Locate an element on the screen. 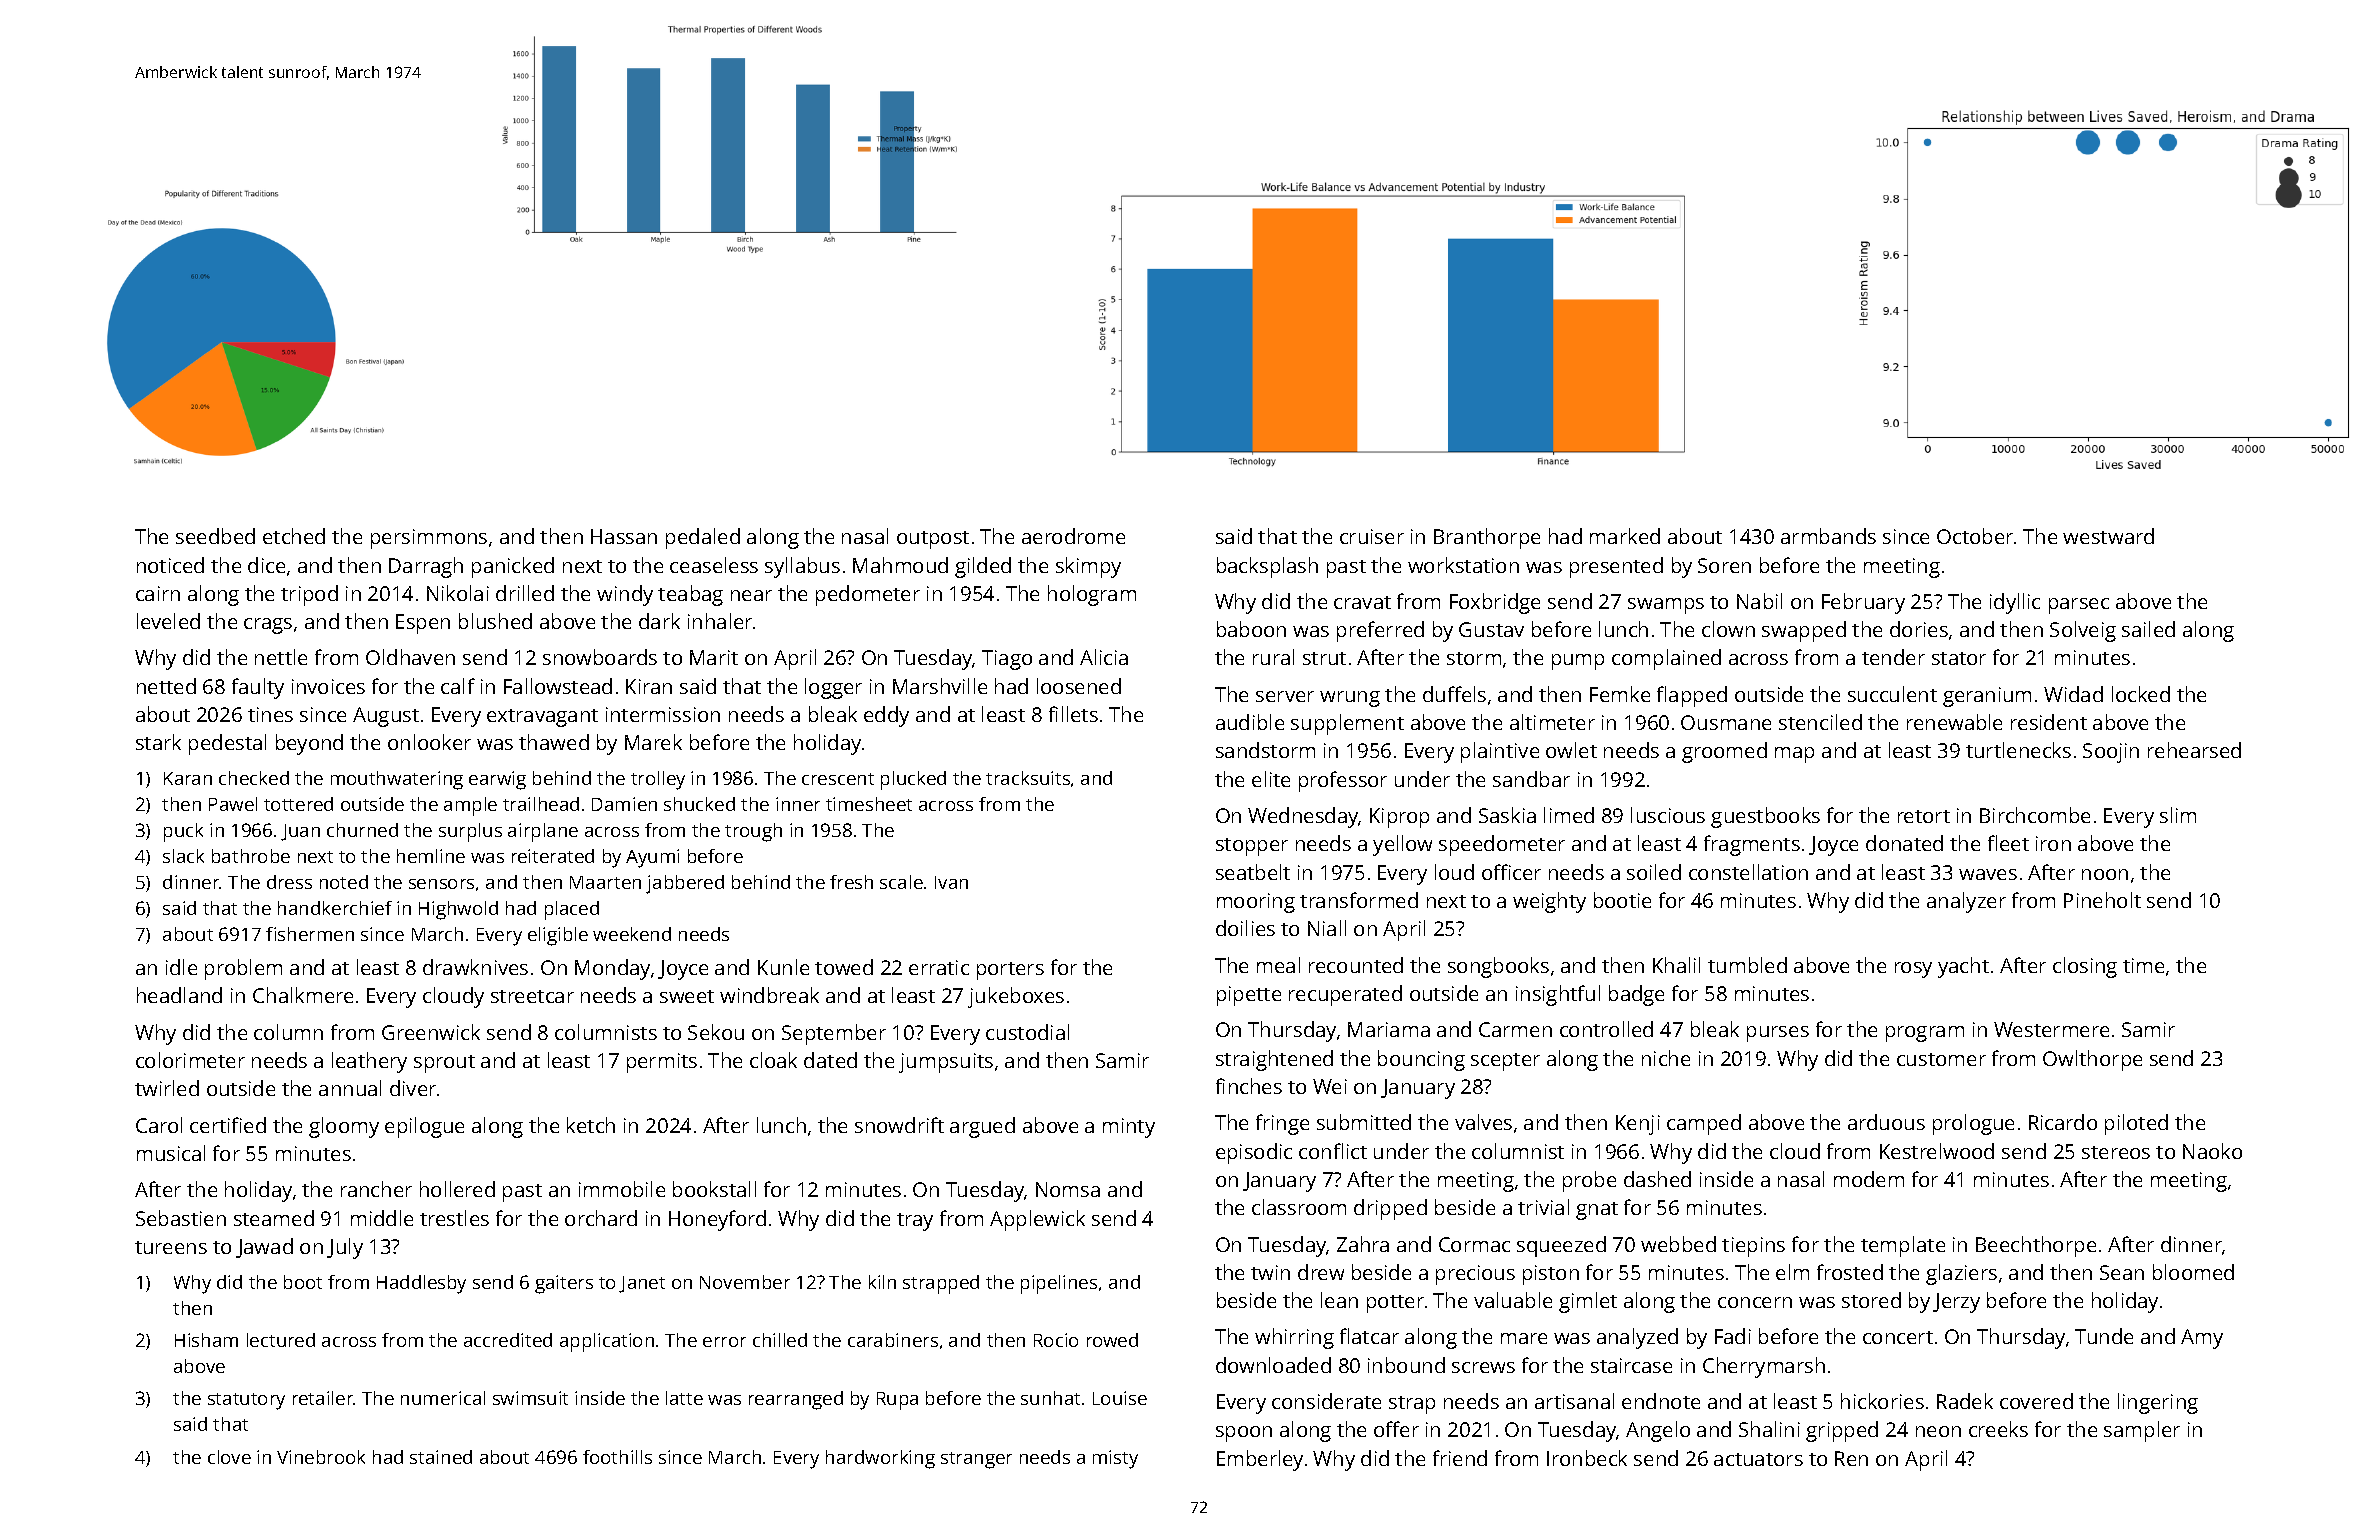 The width and height of the screenshot is (2380, 1540). outpost is located at coordinates (933, 540).
